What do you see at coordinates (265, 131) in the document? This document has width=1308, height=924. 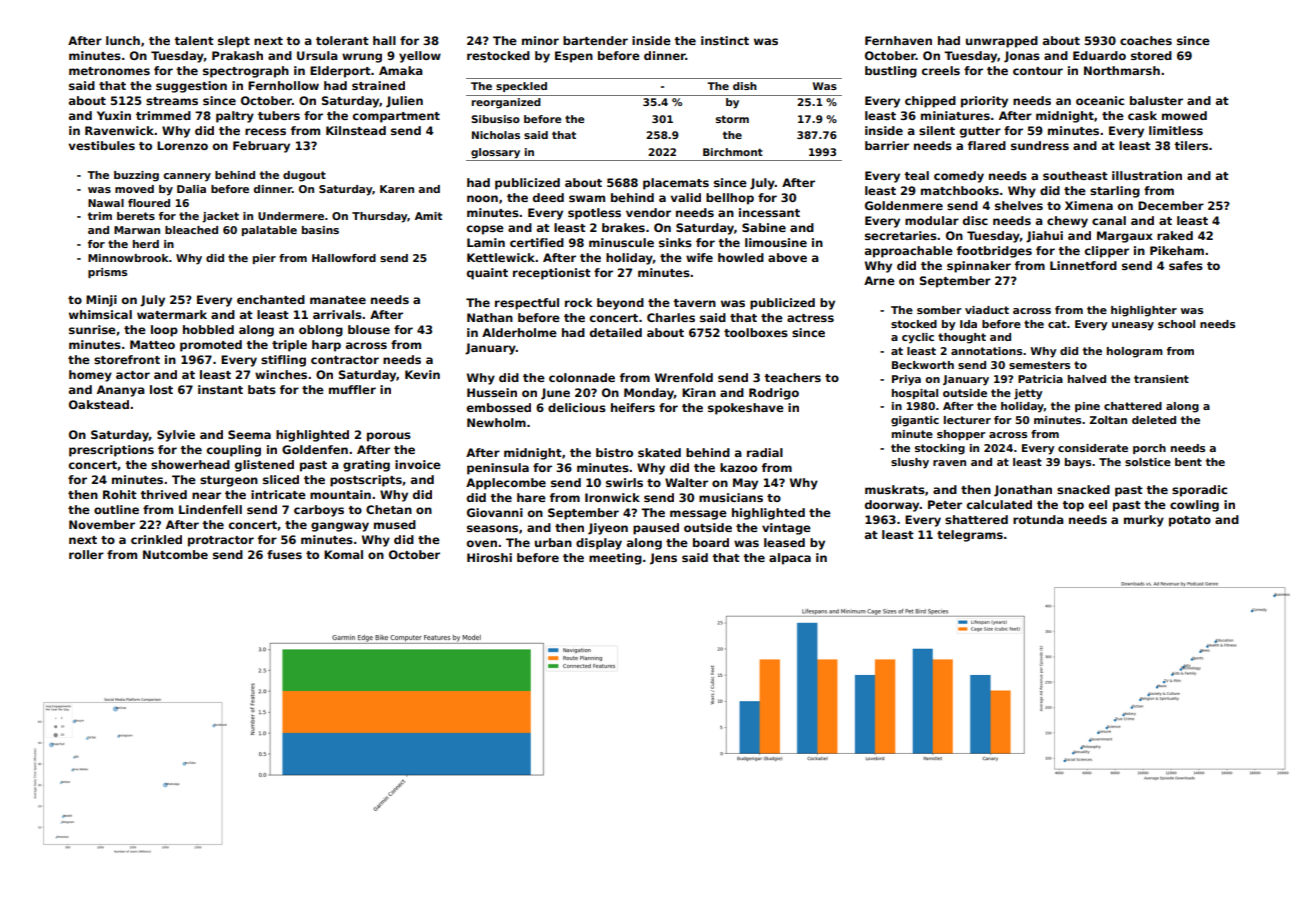 I see `recess` at bounding box center [265, 131].
